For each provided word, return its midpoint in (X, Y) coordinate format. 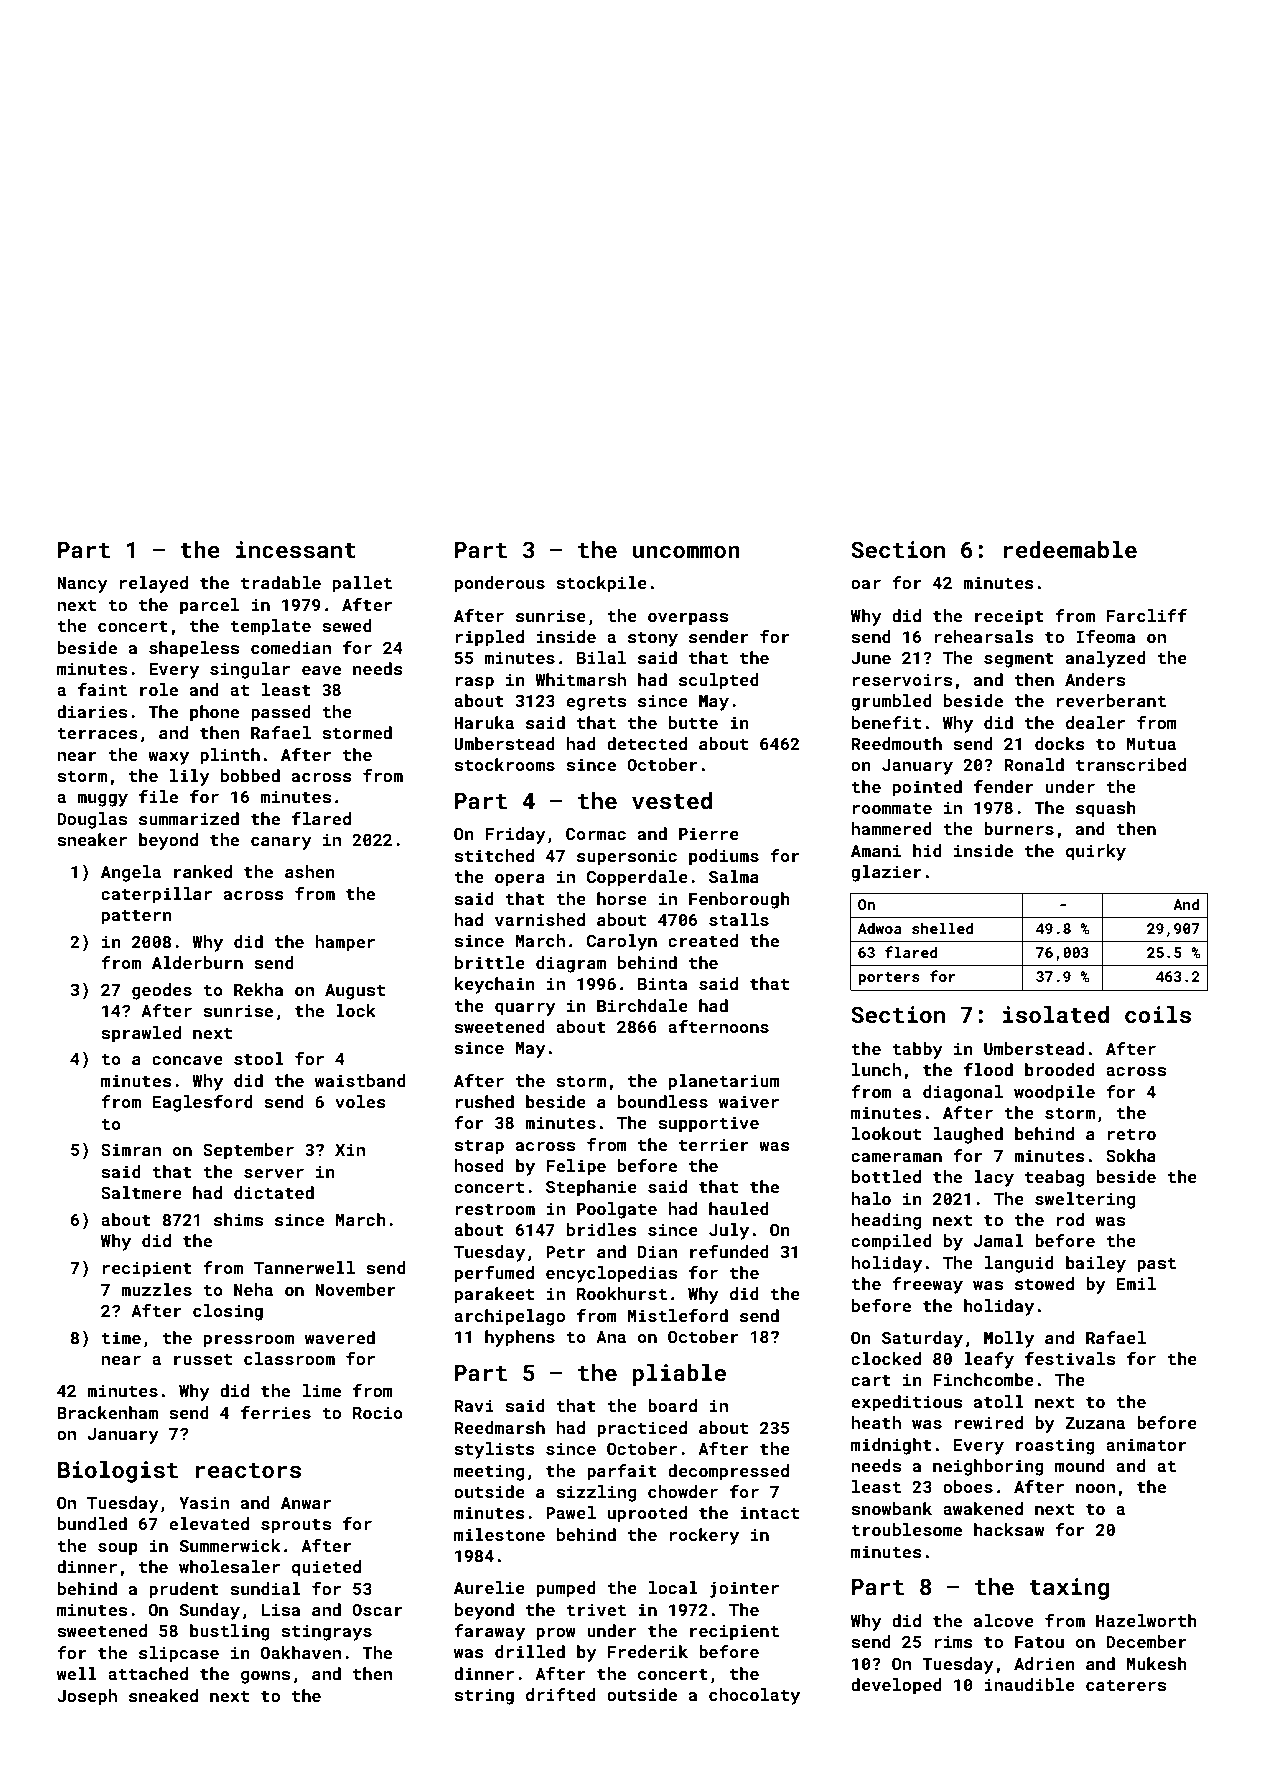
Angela (131, 873)
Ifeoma (1105, 636)
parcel (209, 606)
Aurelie (489, 1587)
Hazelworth (1146, 1620)
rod (1070, 1219)
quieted (326, 1568)
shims (238, 1219)
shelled (943, 928)
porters (889, 978)
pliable (679, 1375)
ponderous (500, 584)
